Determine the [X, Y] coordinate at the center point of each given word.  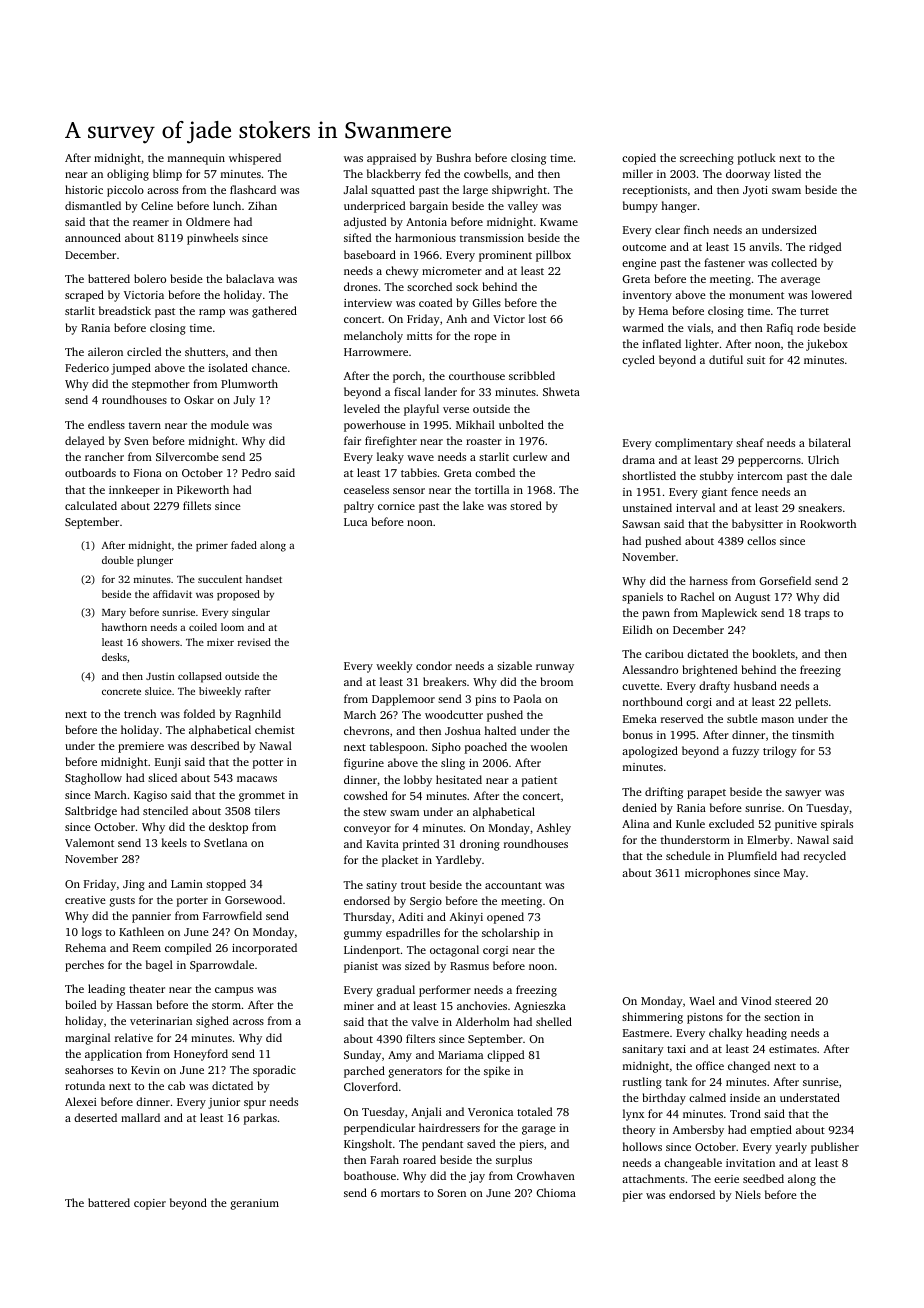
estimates [793, 1049]
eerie [726, 1179]
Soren [451, 1193]
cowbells [486, 173]
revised [254, 642]
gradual [396, 991]
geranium [255, 1204]
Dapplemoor [403, 700]
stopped [226, 885]
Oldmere [208, 221]
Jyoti [755, 191]
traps [817, 615]
